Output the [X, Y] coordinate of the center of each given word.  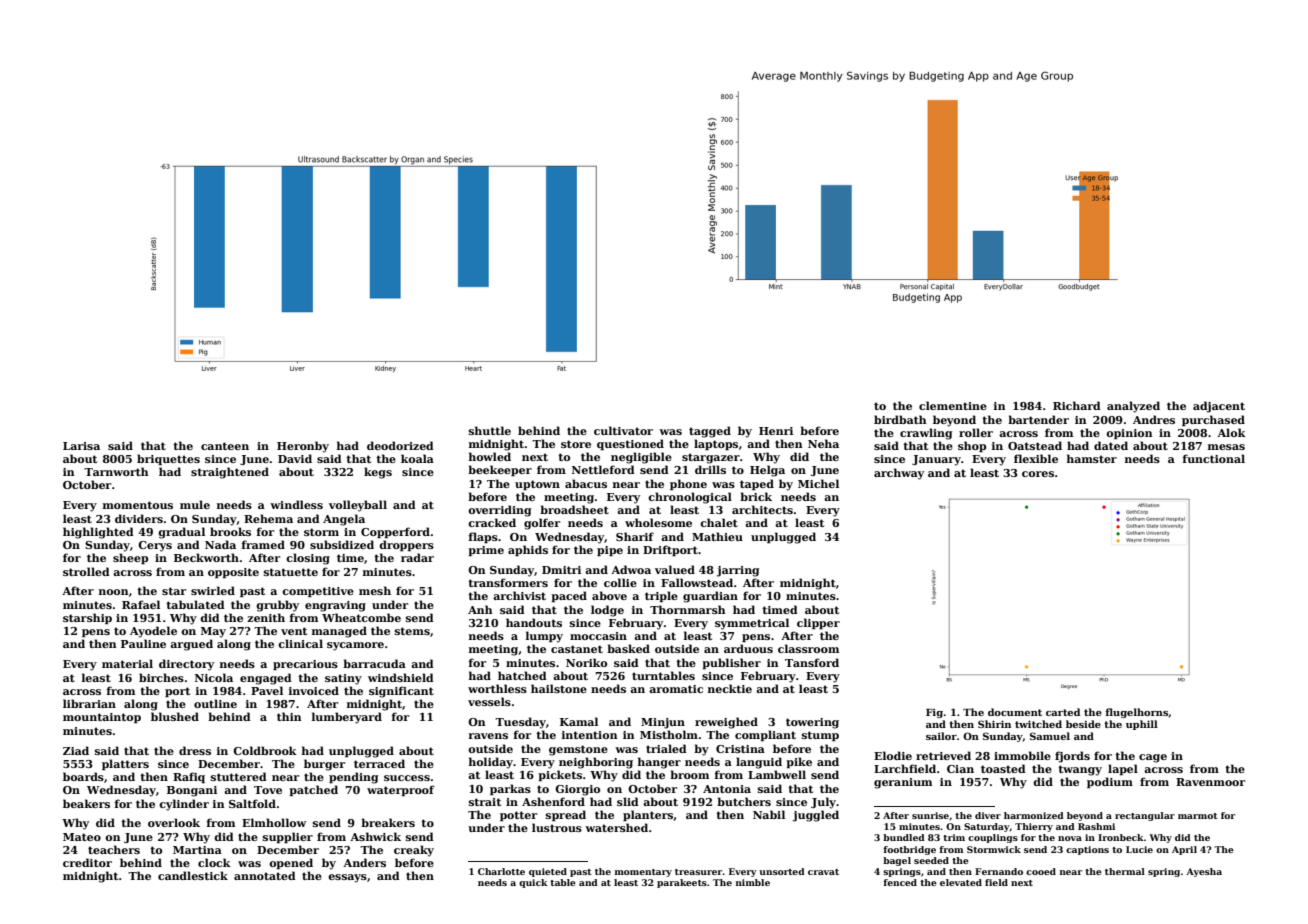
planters [648, 815]
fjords [1072, 757]
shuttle [490, 430]
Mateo [82, 837]
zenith [266, 617]
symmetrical [752, 624]
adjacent [1219, 407]
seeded [931, 860]
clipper [818, 623]
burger [324, 765]
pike [799, 762]
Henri [776, 431]
